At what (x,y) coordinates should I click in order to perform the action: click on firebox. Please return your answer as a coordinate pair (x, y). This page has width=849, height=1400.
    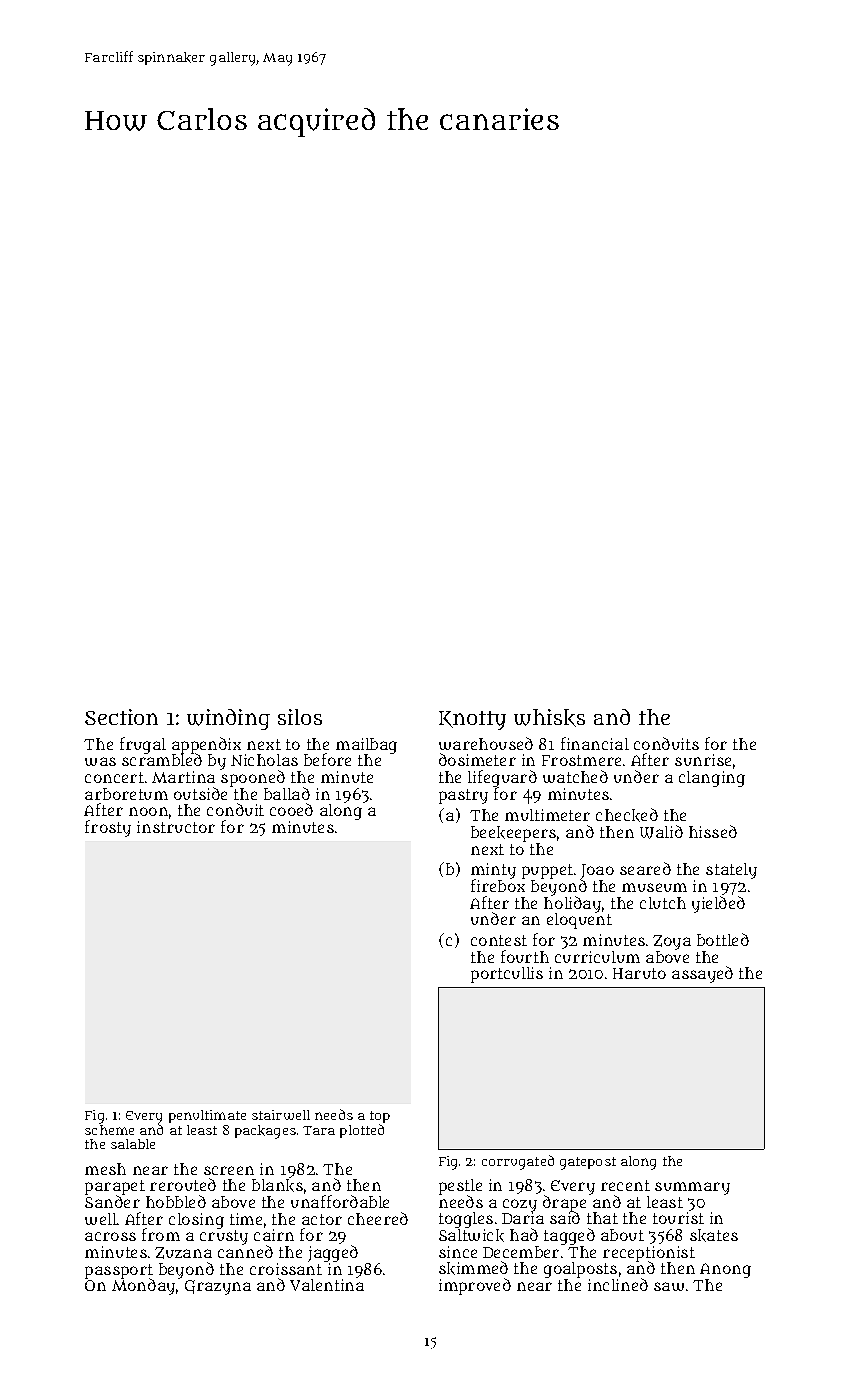
    Looking at the image, I should click on (498, 886).
